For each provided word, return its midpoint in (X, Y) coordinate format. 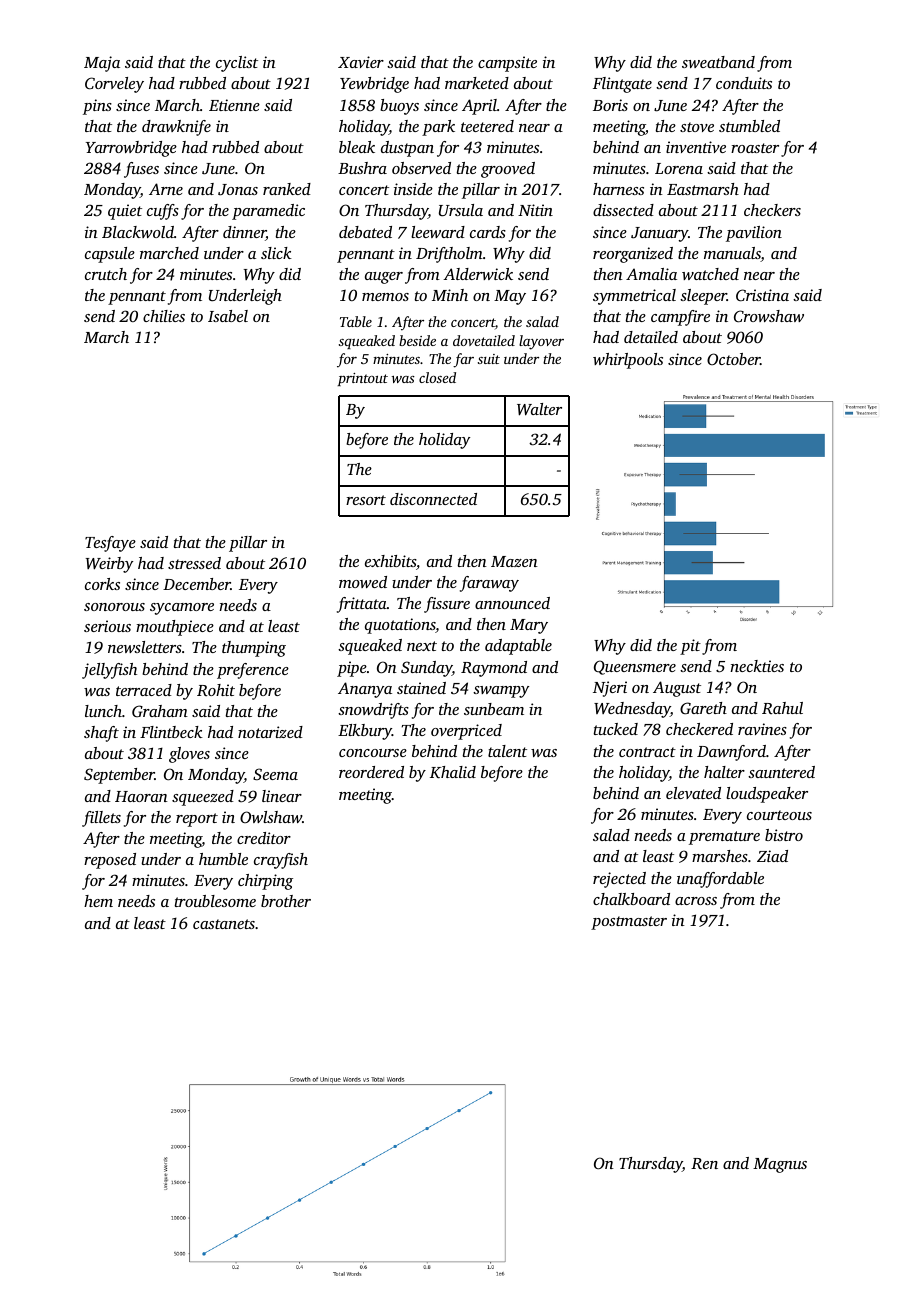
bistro (784, 835)
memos (385, 297)
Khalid (453, 772)
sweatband (718, 62)
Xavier (361, 62)
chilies (164, 316)
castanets (224, 924)
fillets (101, 819)
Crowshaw (769, 316)
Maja (102, 64)
